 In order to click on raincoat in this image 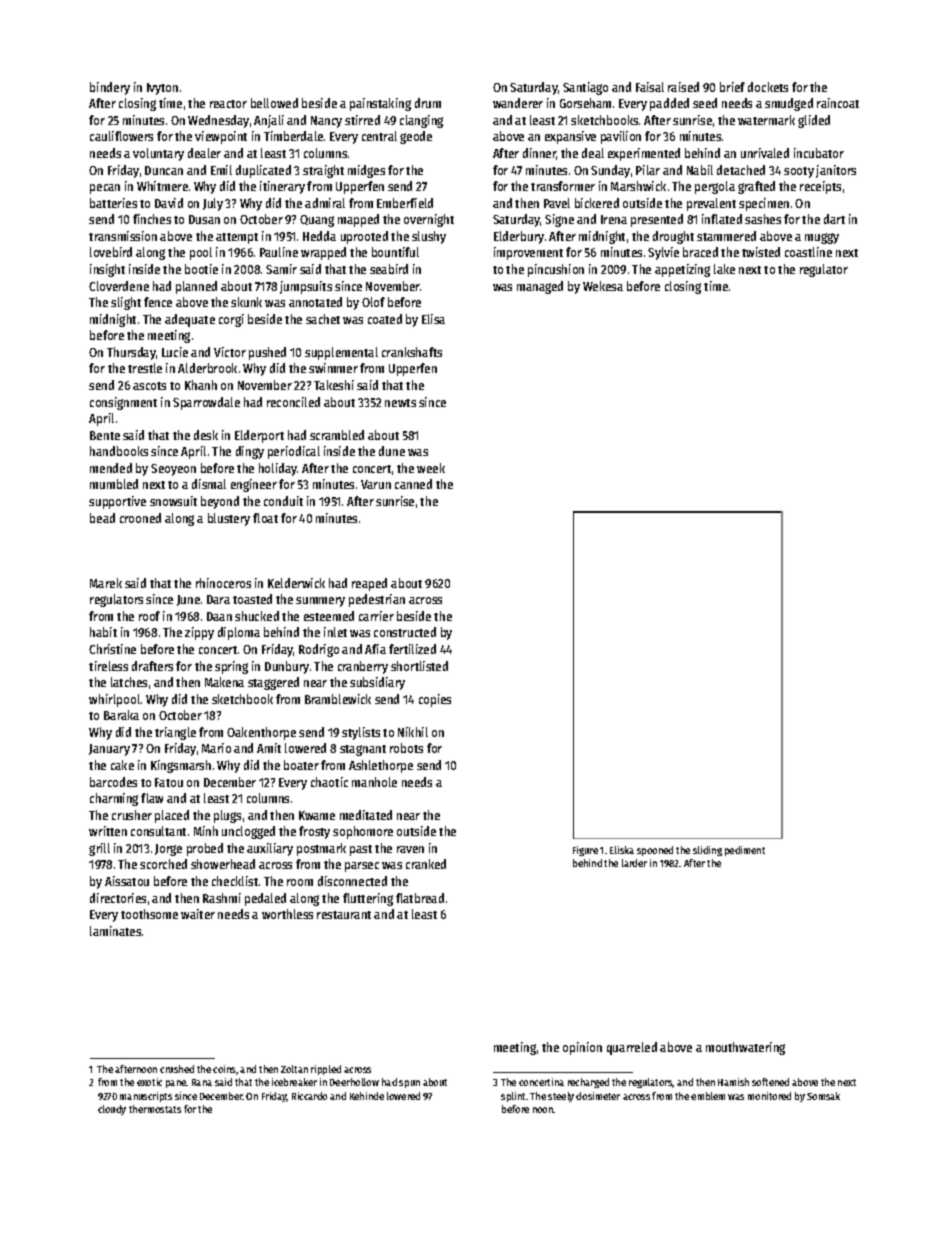, I will do `click(838, 103)`.
